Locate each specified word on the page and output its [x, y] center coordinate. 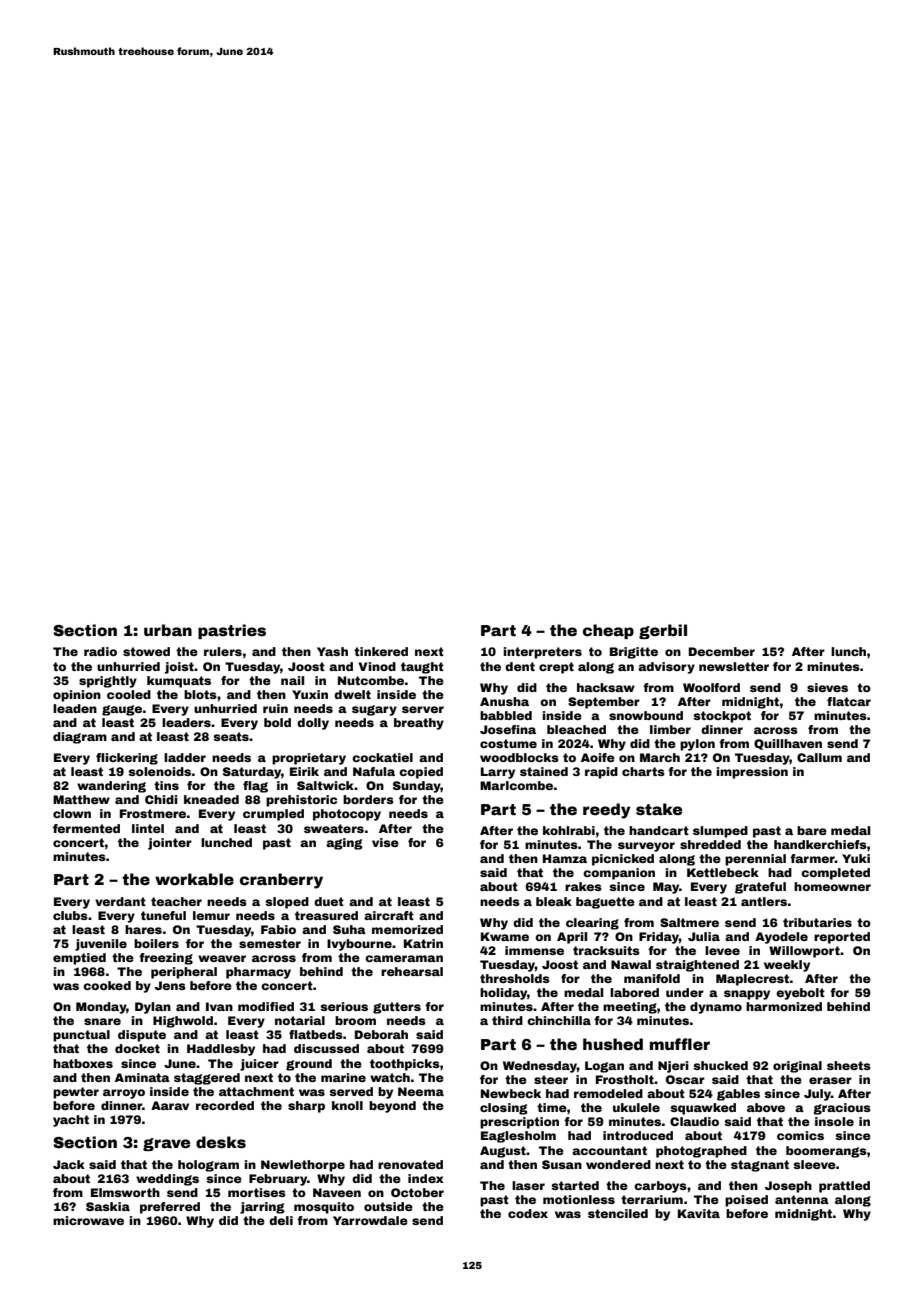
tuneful [163, 915]
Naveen [337, 1192]
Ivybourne [359, 945]
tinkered [381, 651]
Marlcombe [516, 785]
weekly [787, 966]
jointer [170, 844]
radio [100, 651]
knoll [347, 1105]
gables [738, 1095]
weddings [167, 1180]
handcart [659, 830]
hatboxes [83, 1063]
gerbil [663, 631]
